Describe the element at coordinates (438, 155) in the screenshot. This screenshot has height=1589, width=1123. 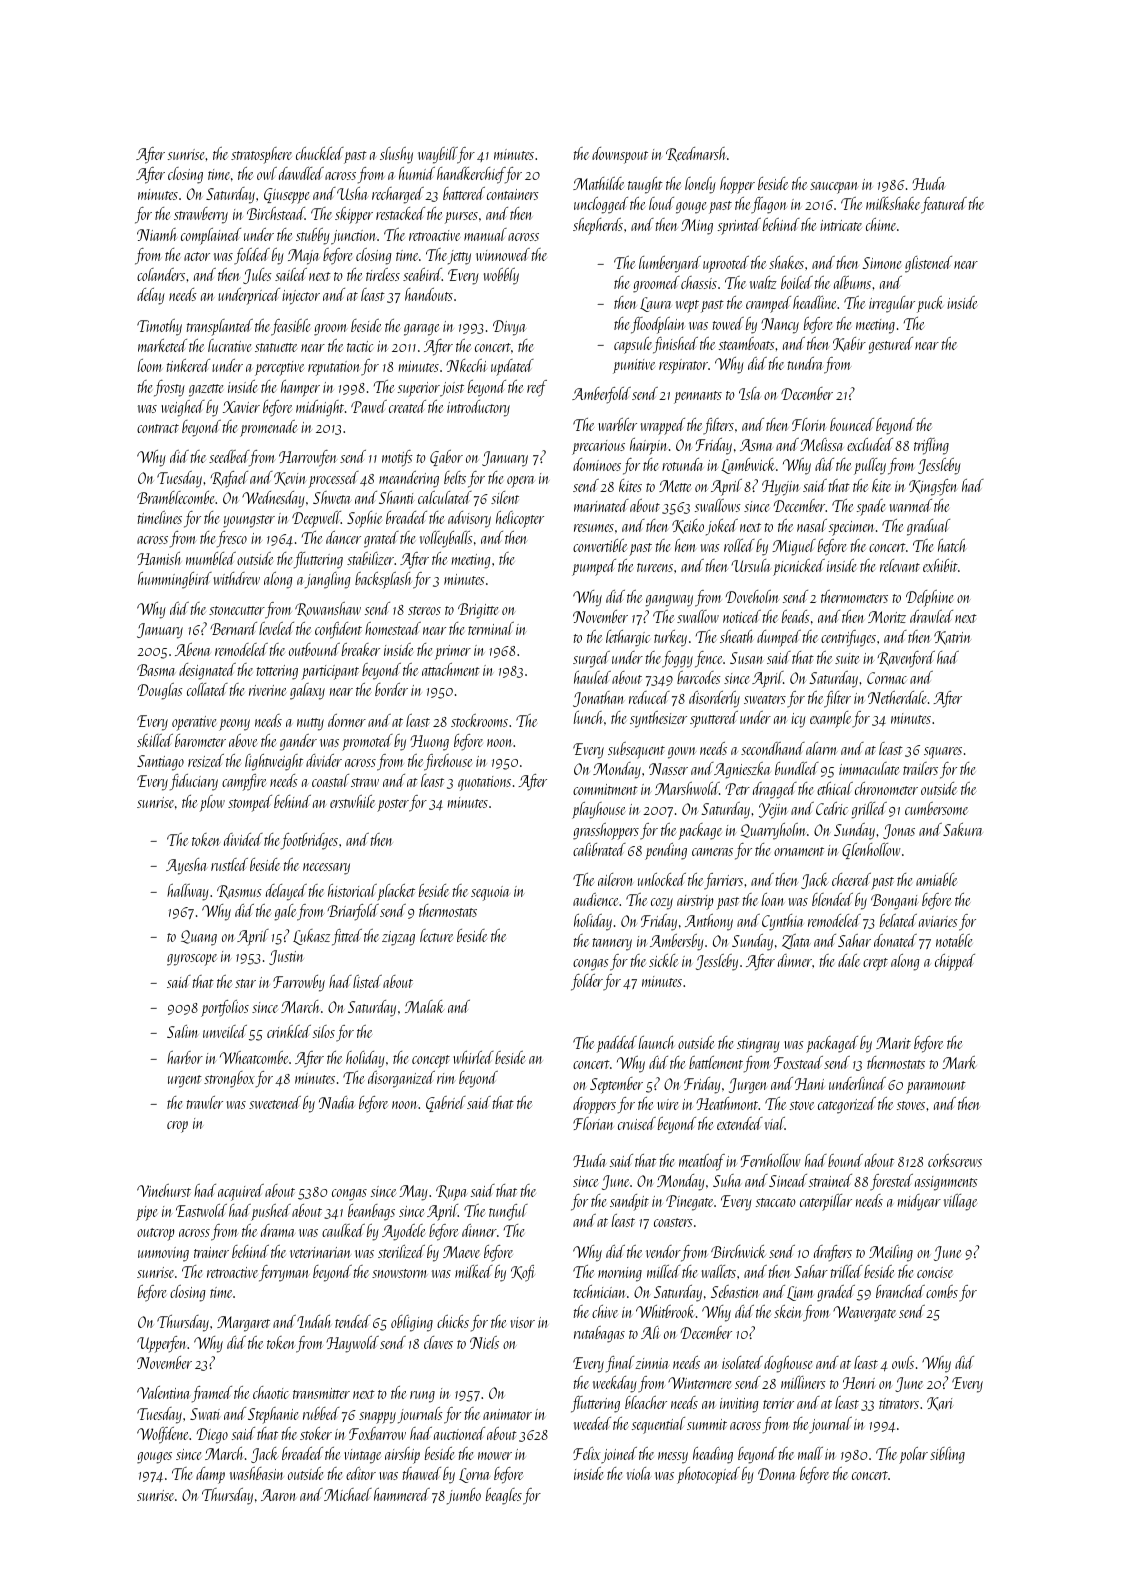
I see `waybill` at that location.
